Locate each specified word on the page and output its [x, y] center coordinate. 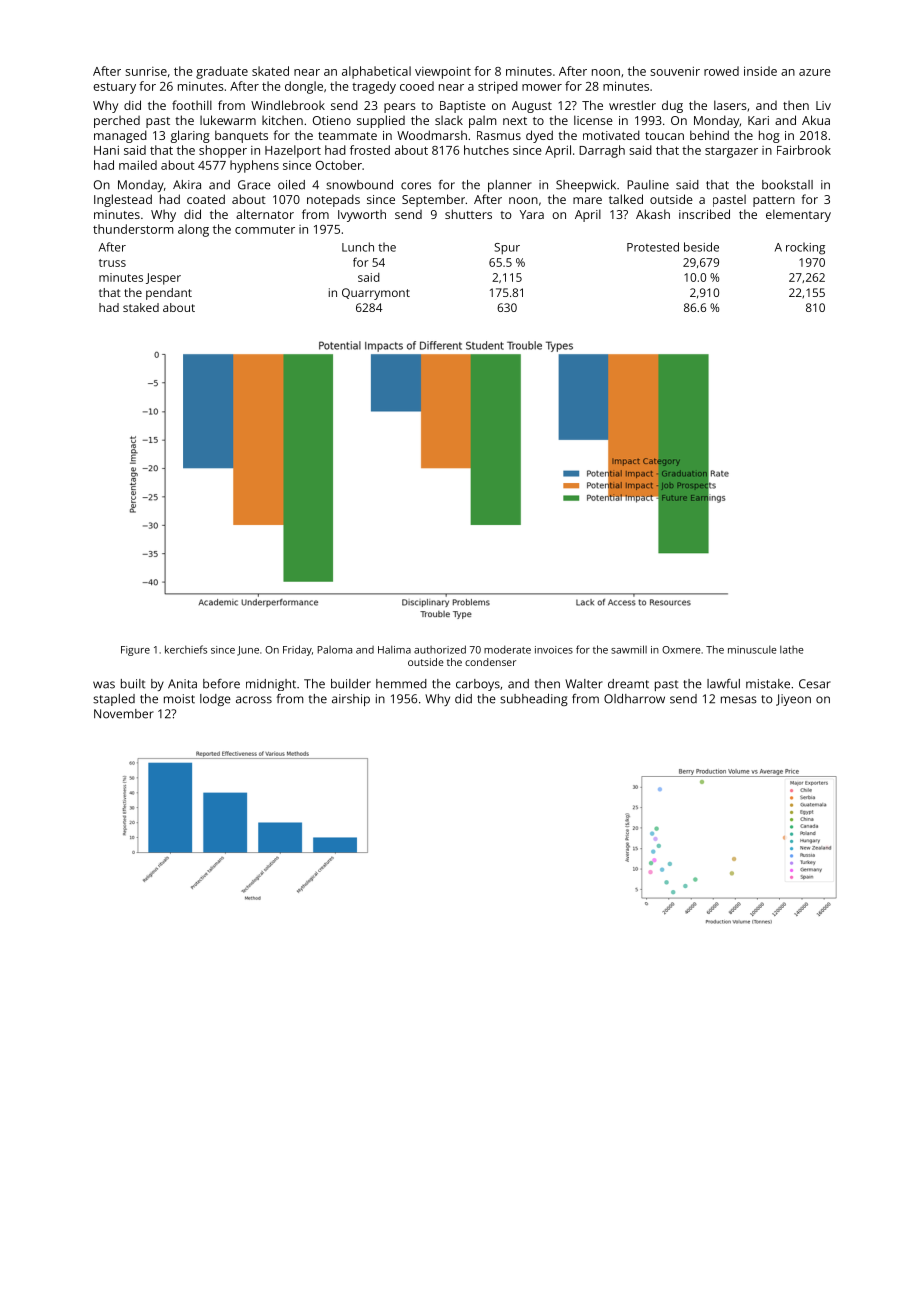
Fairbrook [804, 150]
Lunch [358, 247]
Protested [653, 247]
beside [701, 247]
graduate [222, 72]
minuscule [752, 649]
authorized [440, 649]
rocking [805, 248]
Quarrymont [376, 294]
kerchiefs [186, 649]
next [515, 121]
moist [179, 699]
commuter [265, 229]
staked [141, 307]
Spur [507, 249]
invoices [554, 650]
